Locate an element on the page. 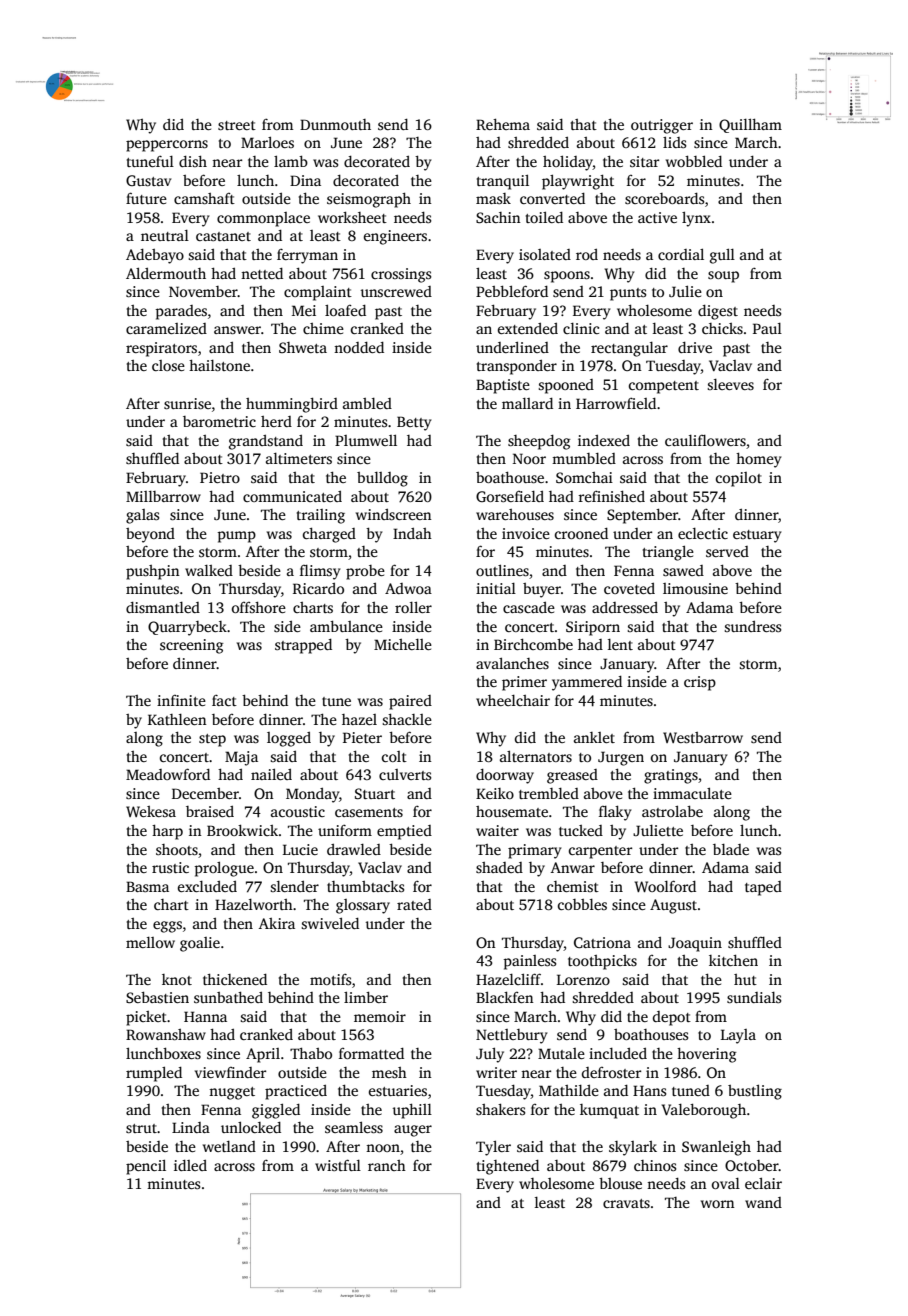  Thabo is located at coordinates (311, 1053).
